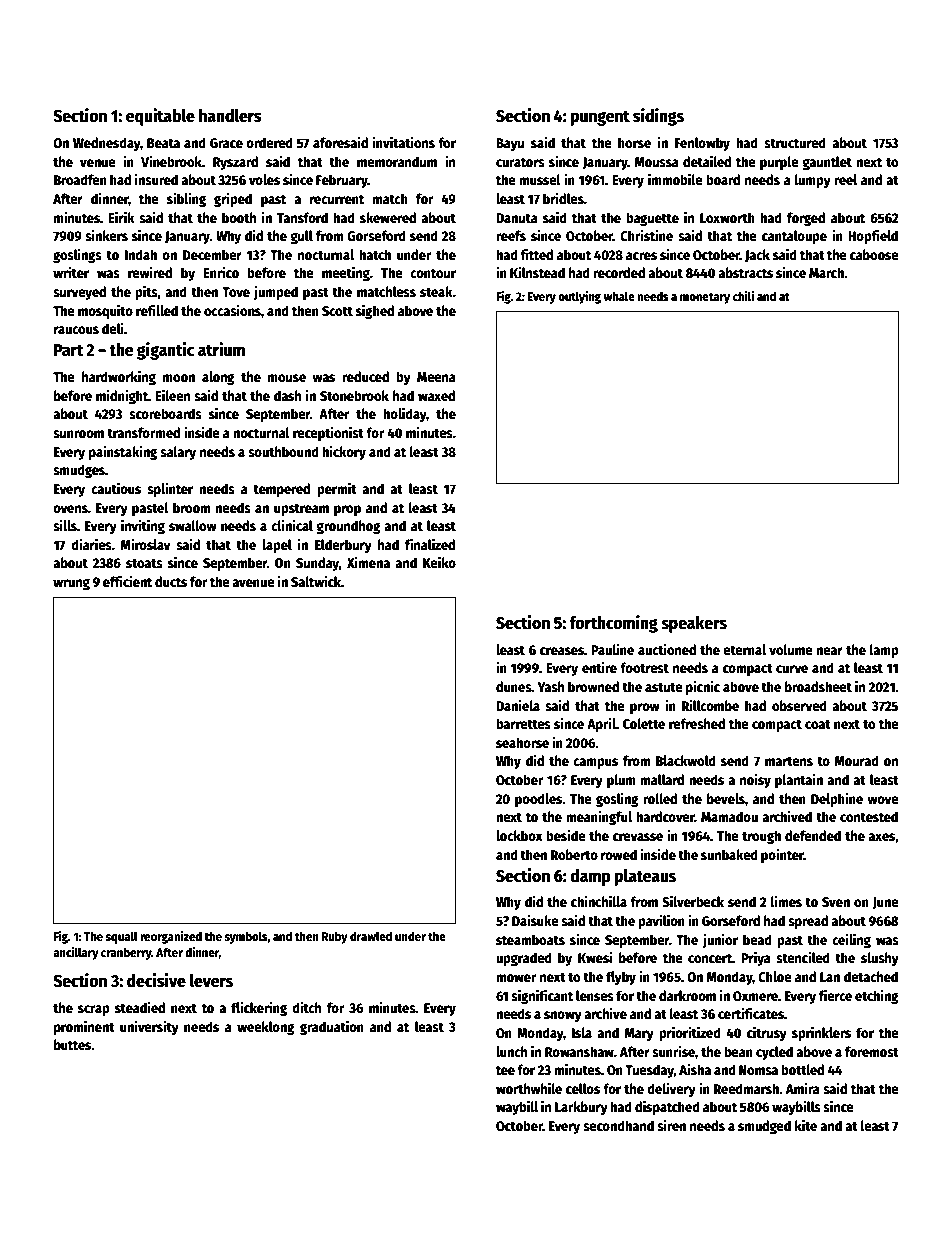  I want to click on efficient, so click(127, 581).
